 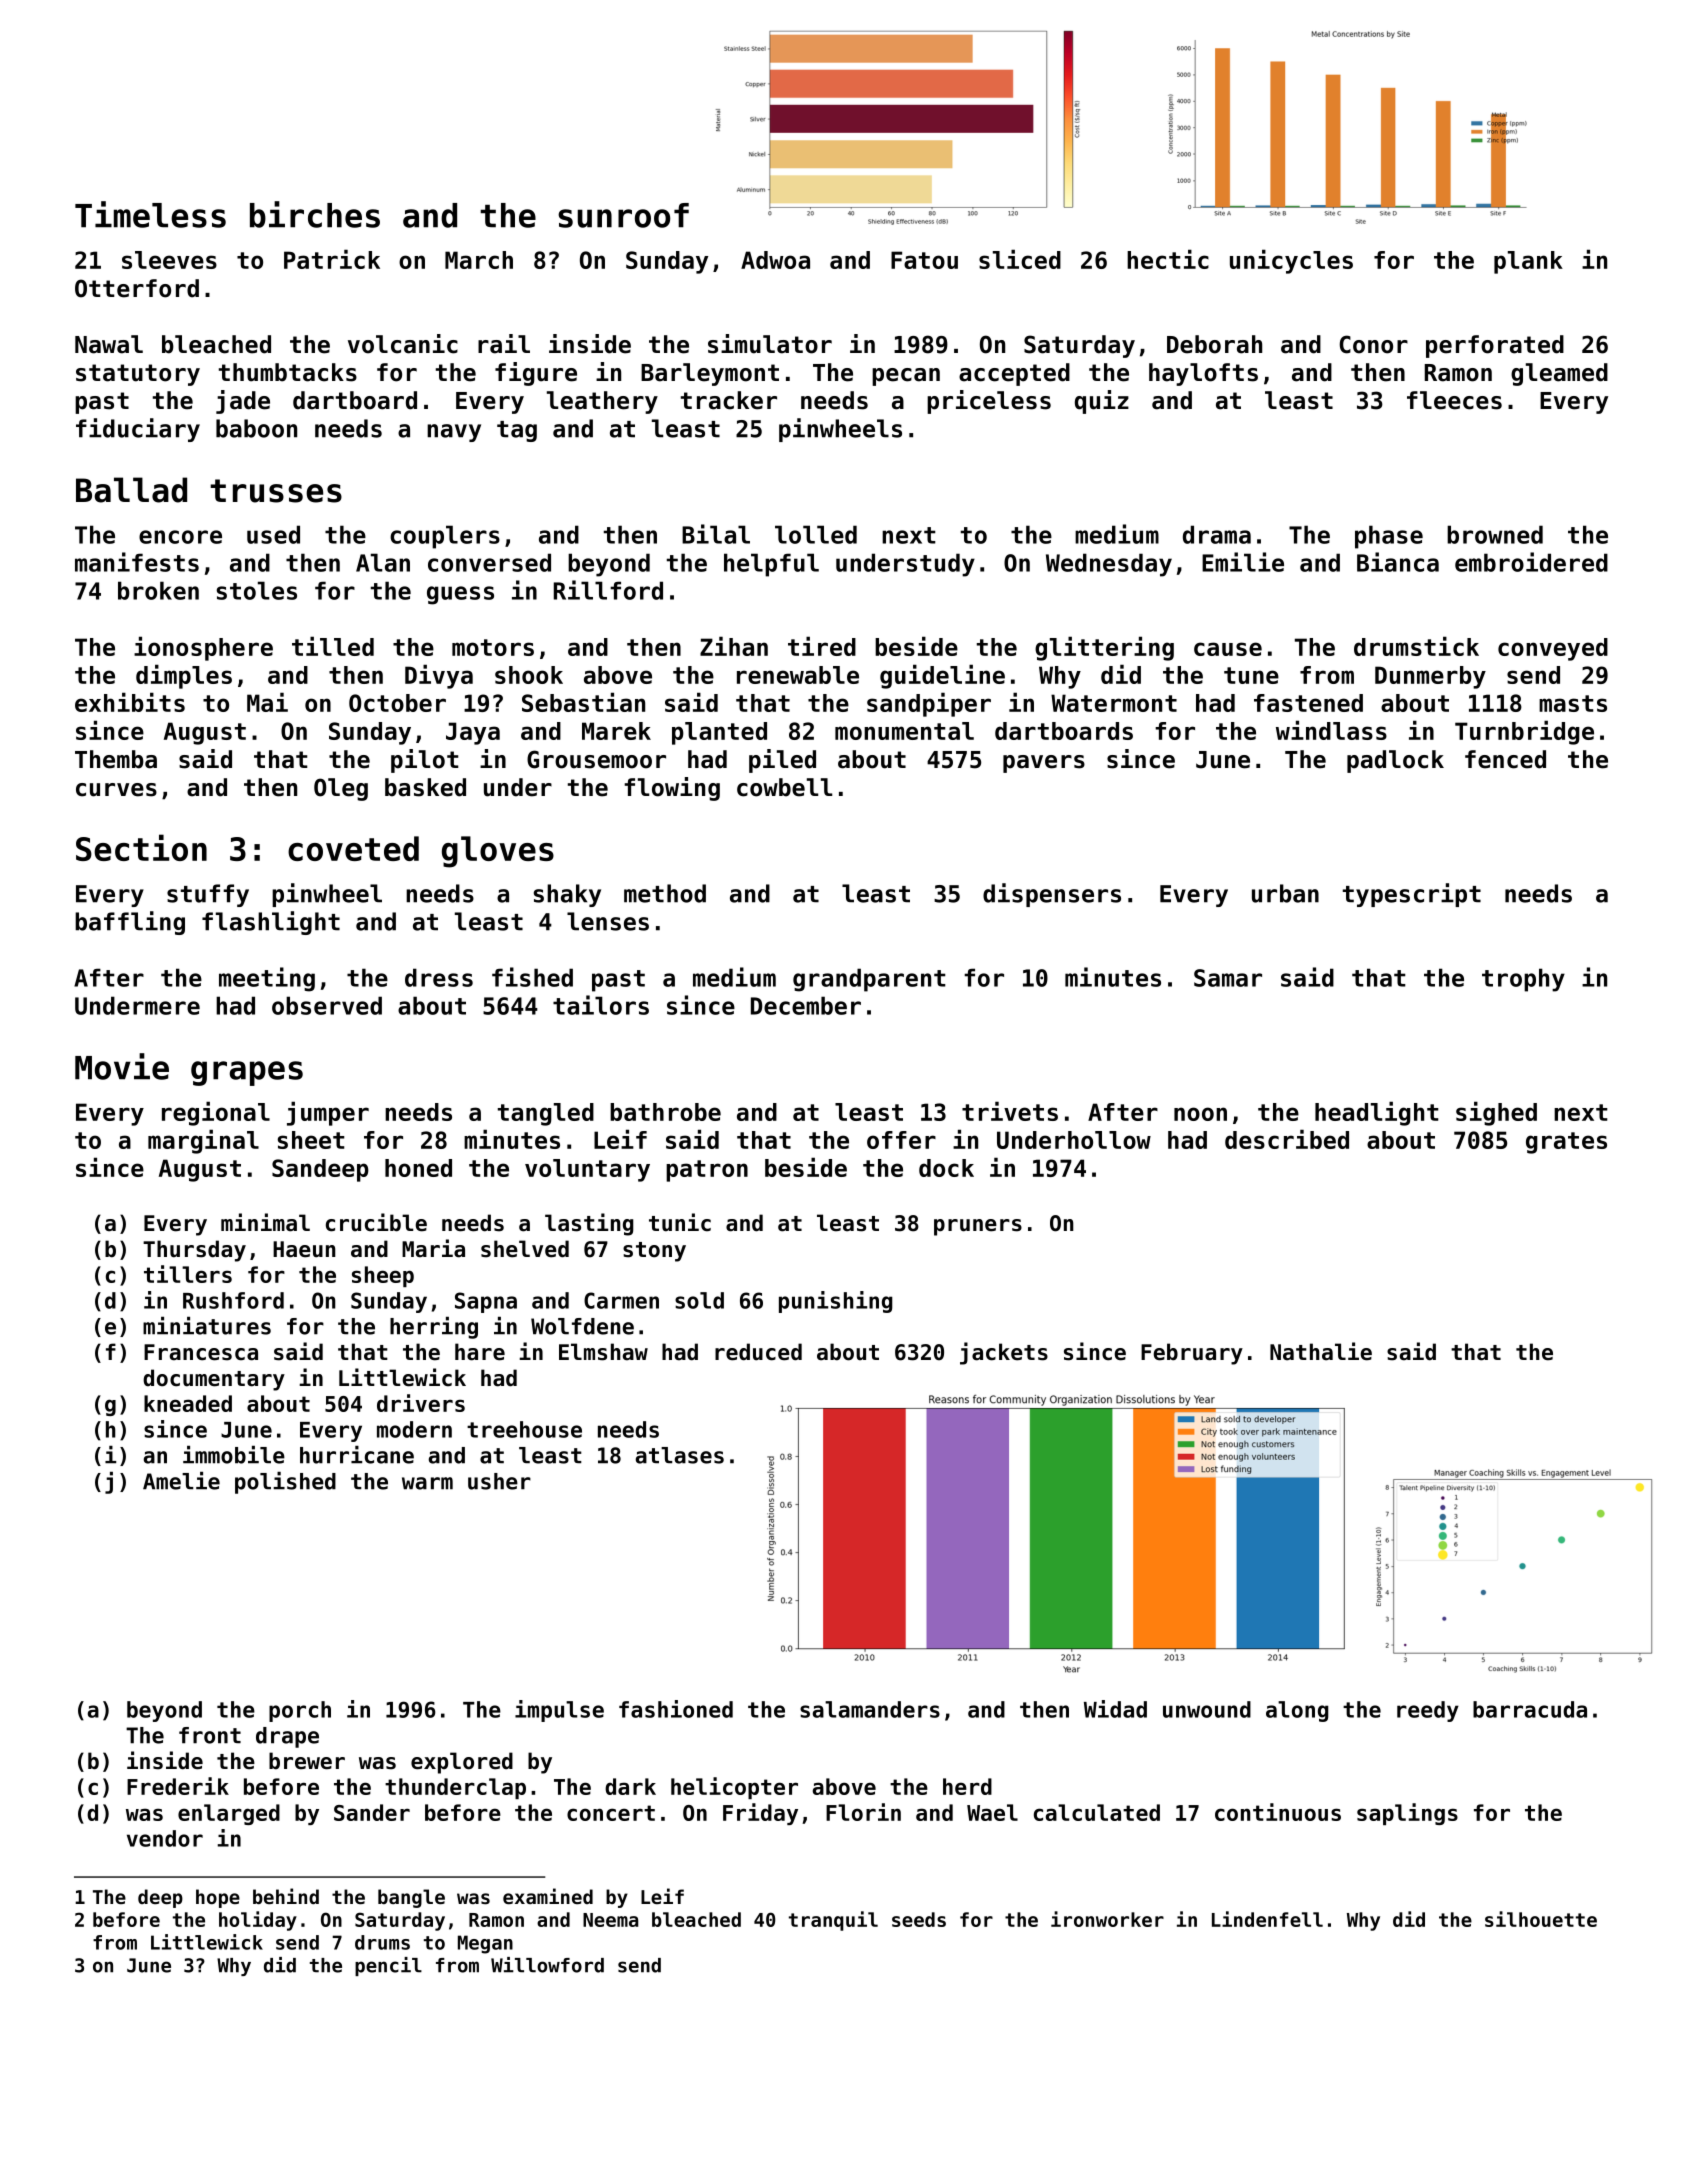 I want to click on jackets, so click(x=1004, y=1353).
